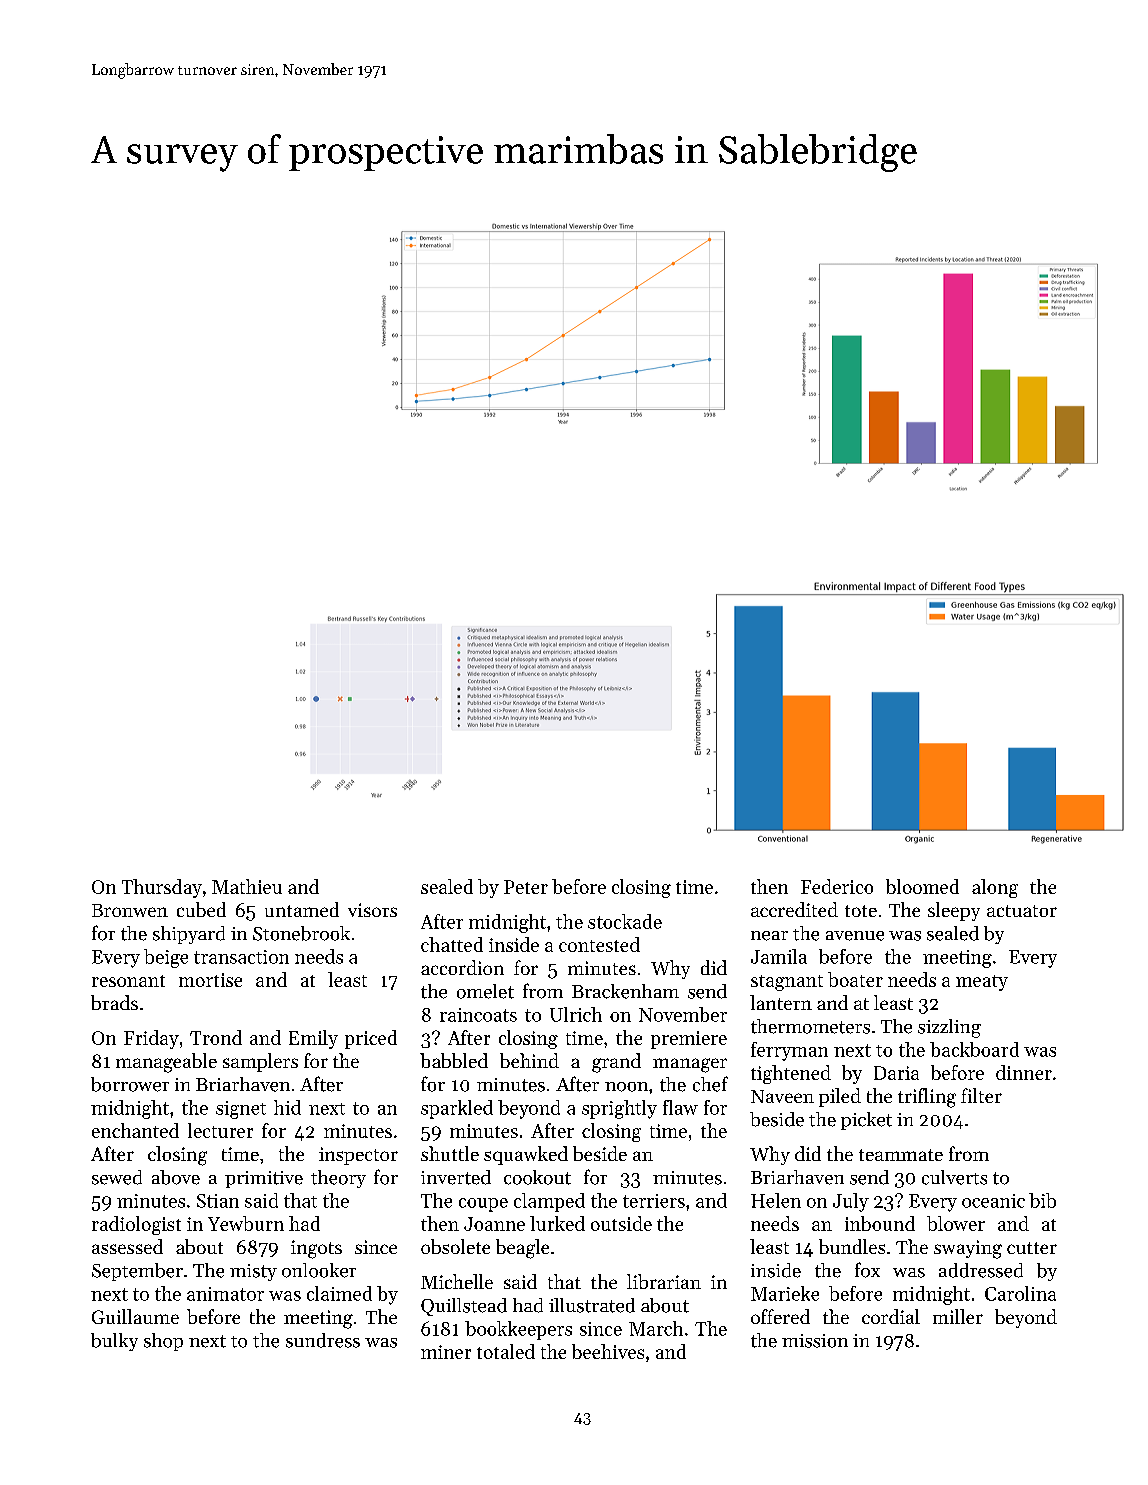 The width and height of the screenshot is (1148, 1485). What do you see at coordinates (457, 1109) in the screenshot?
I see `sparkled` at bounding box center [457, 1109].
